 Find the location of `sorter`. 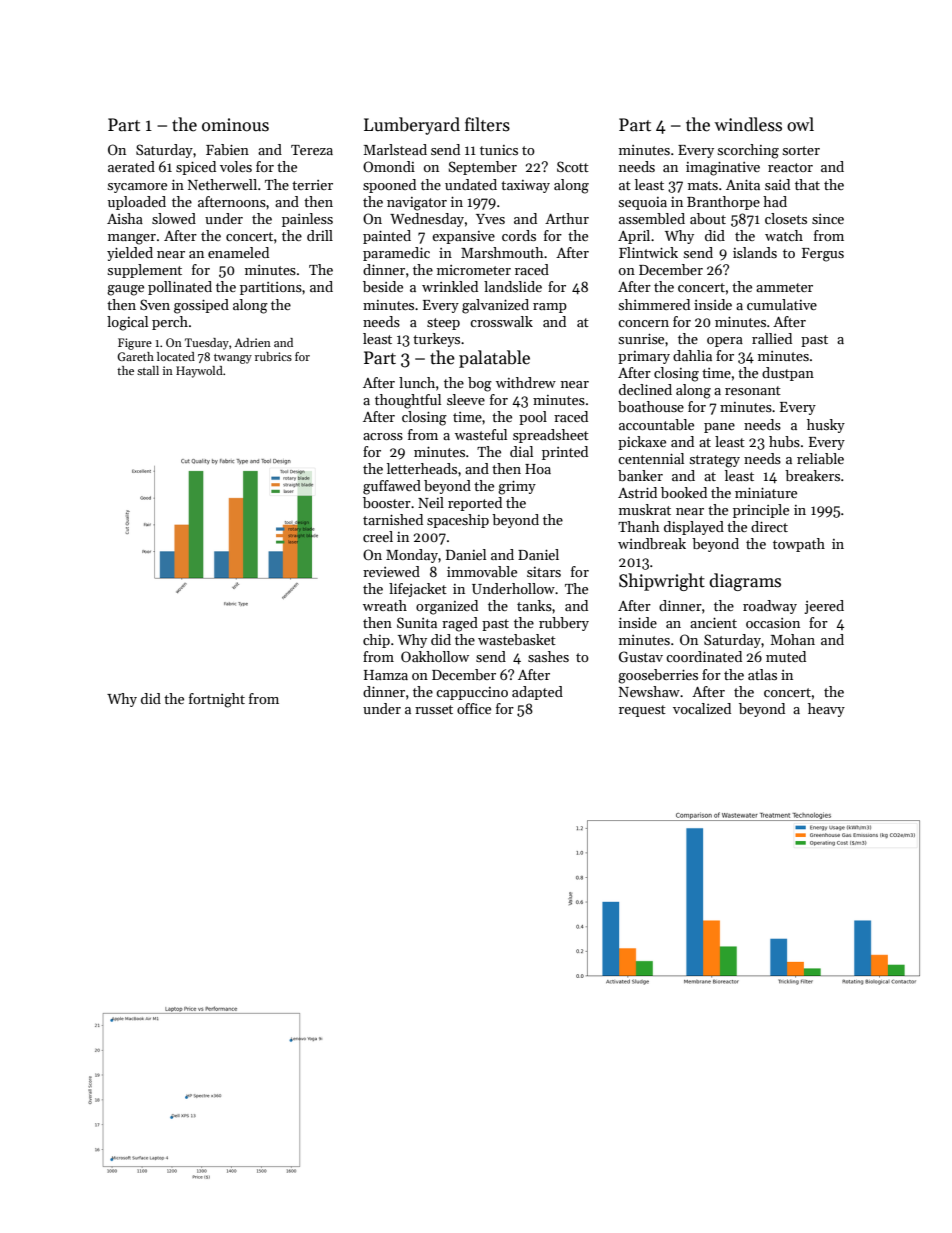

sorter is located at coordinates (801, 150).
